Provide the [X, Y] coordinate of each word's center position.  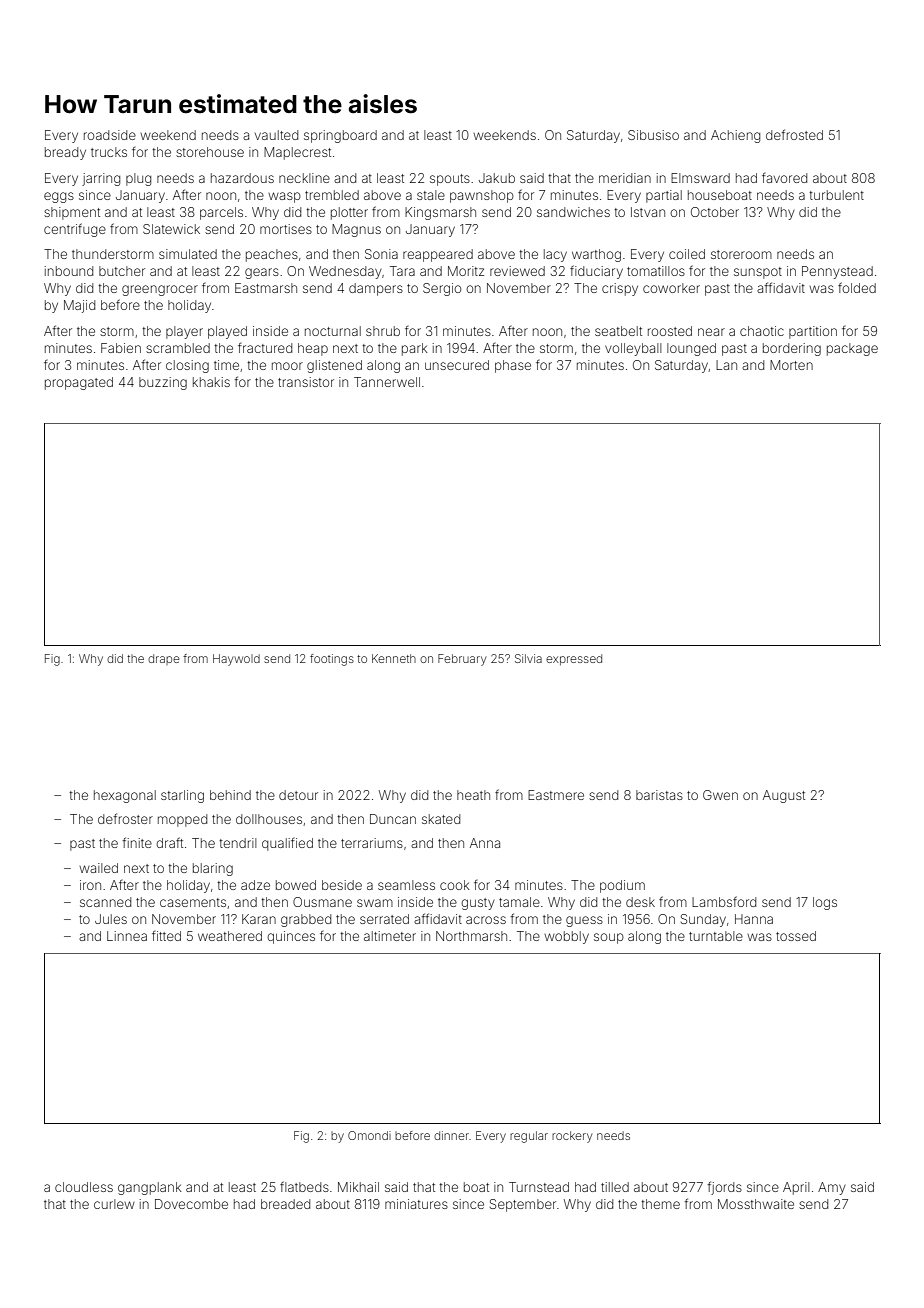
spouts [450, 180]
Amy [832, 1188]
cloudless [84, 1187]
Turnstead [539, 1187]
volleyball [633, 349]
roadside [110, 135]
